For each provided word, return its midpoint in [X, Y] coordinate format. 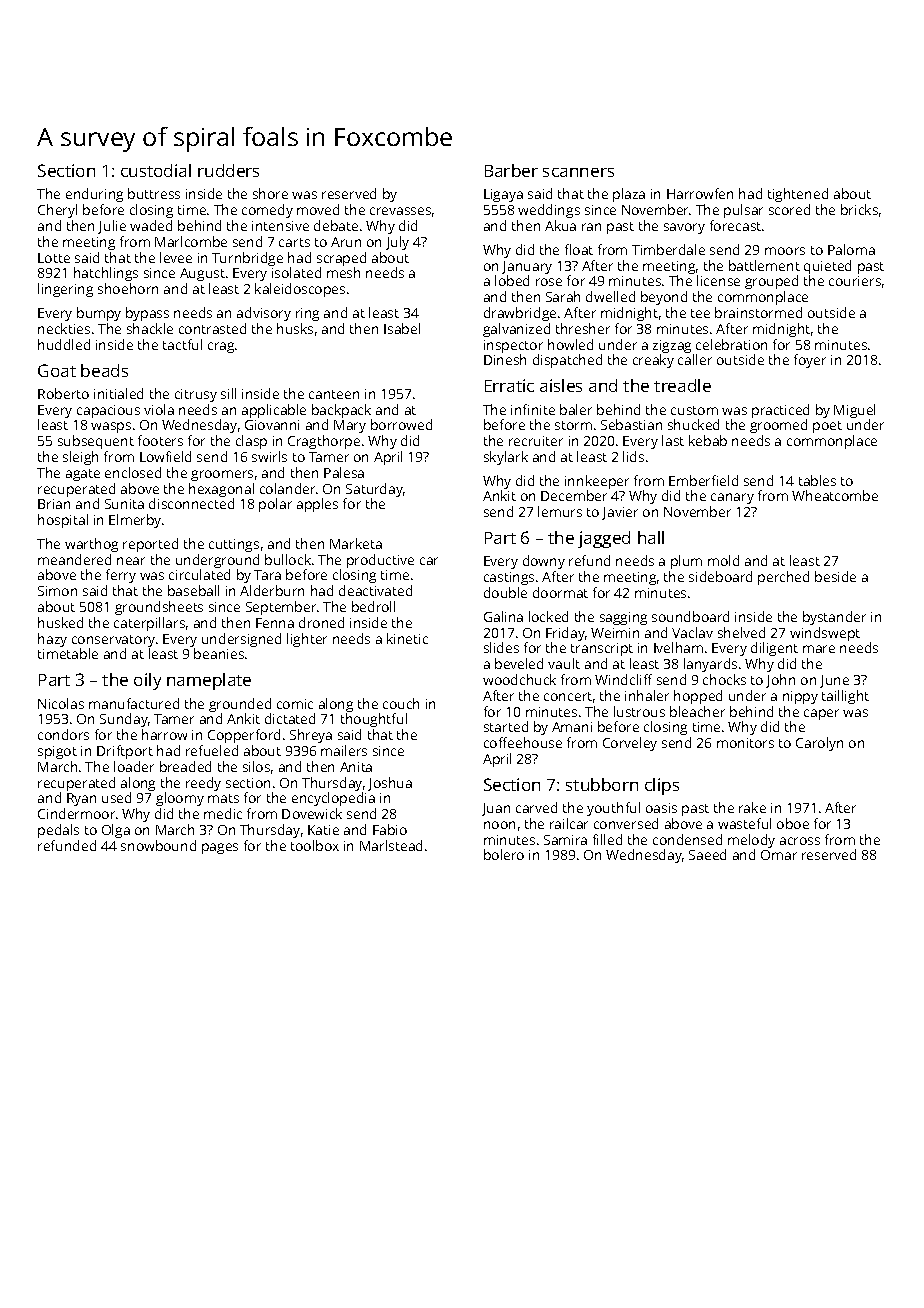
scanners [578, 172]
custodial [156, 170]
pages [220, 848]
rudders [228, 170]
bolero [504, 854]
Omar [779, 855]
